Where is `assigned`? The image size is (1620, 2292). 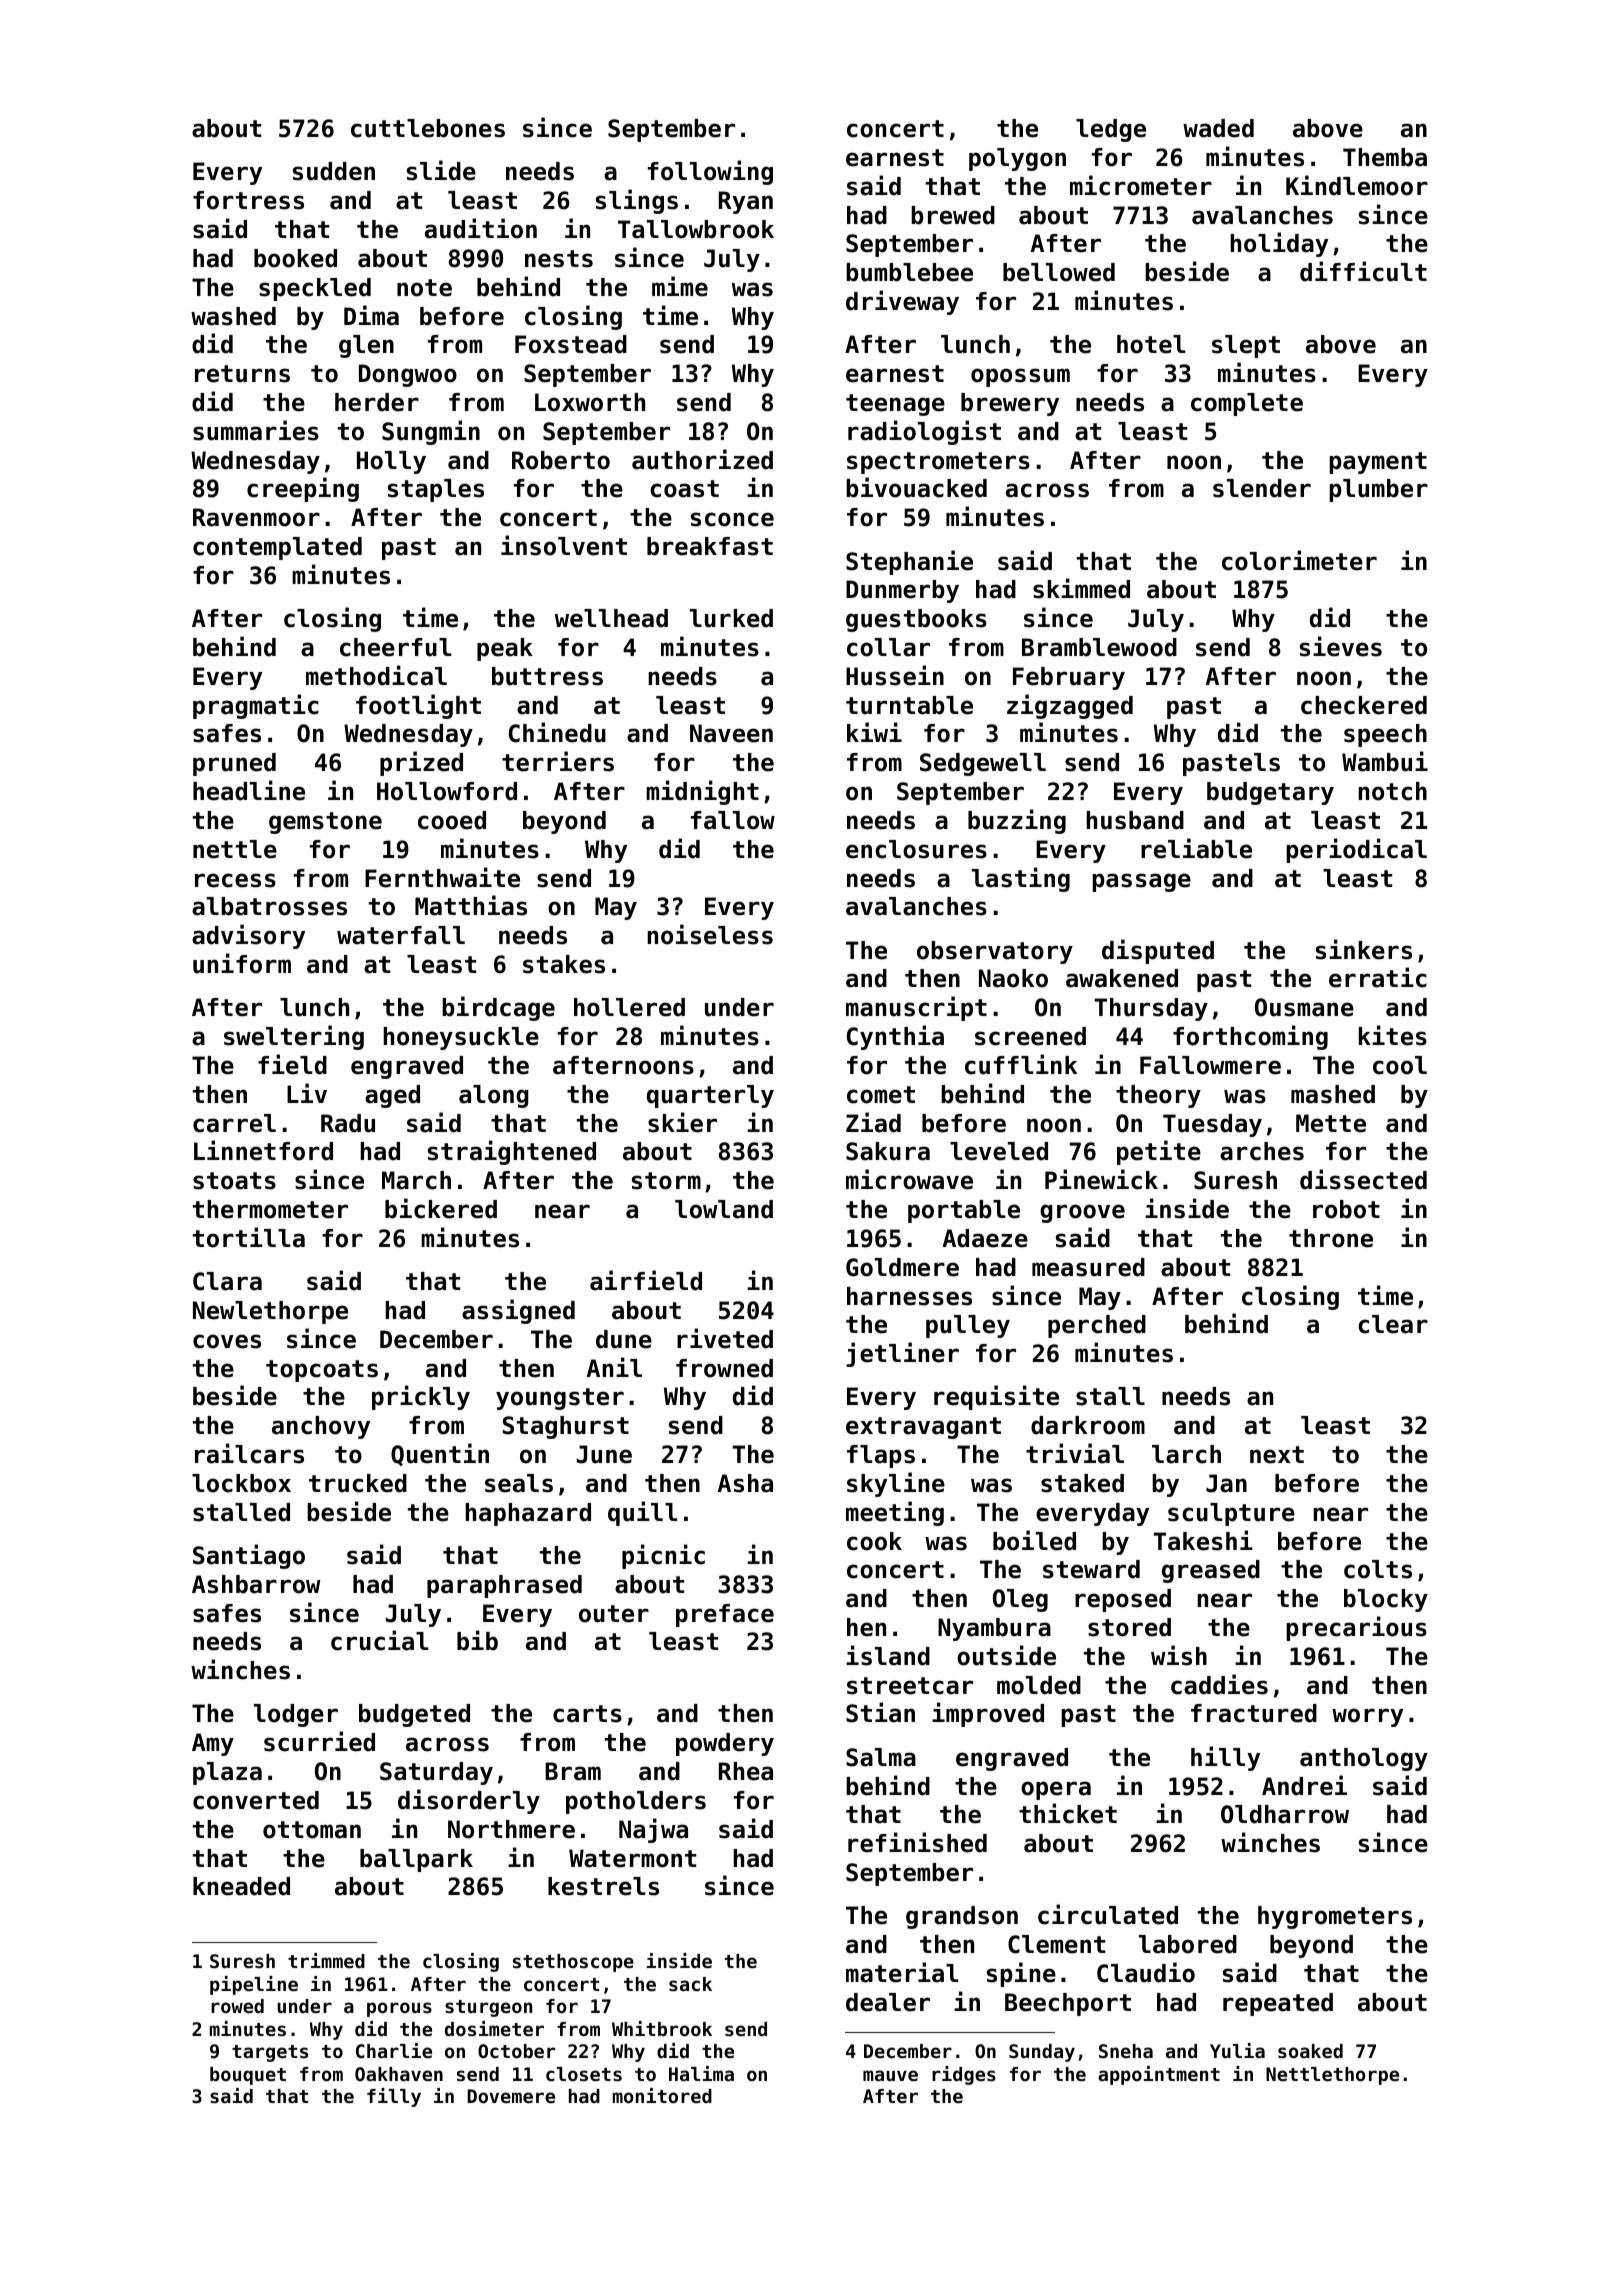
assigned is located at coordinates (518, 1311).
